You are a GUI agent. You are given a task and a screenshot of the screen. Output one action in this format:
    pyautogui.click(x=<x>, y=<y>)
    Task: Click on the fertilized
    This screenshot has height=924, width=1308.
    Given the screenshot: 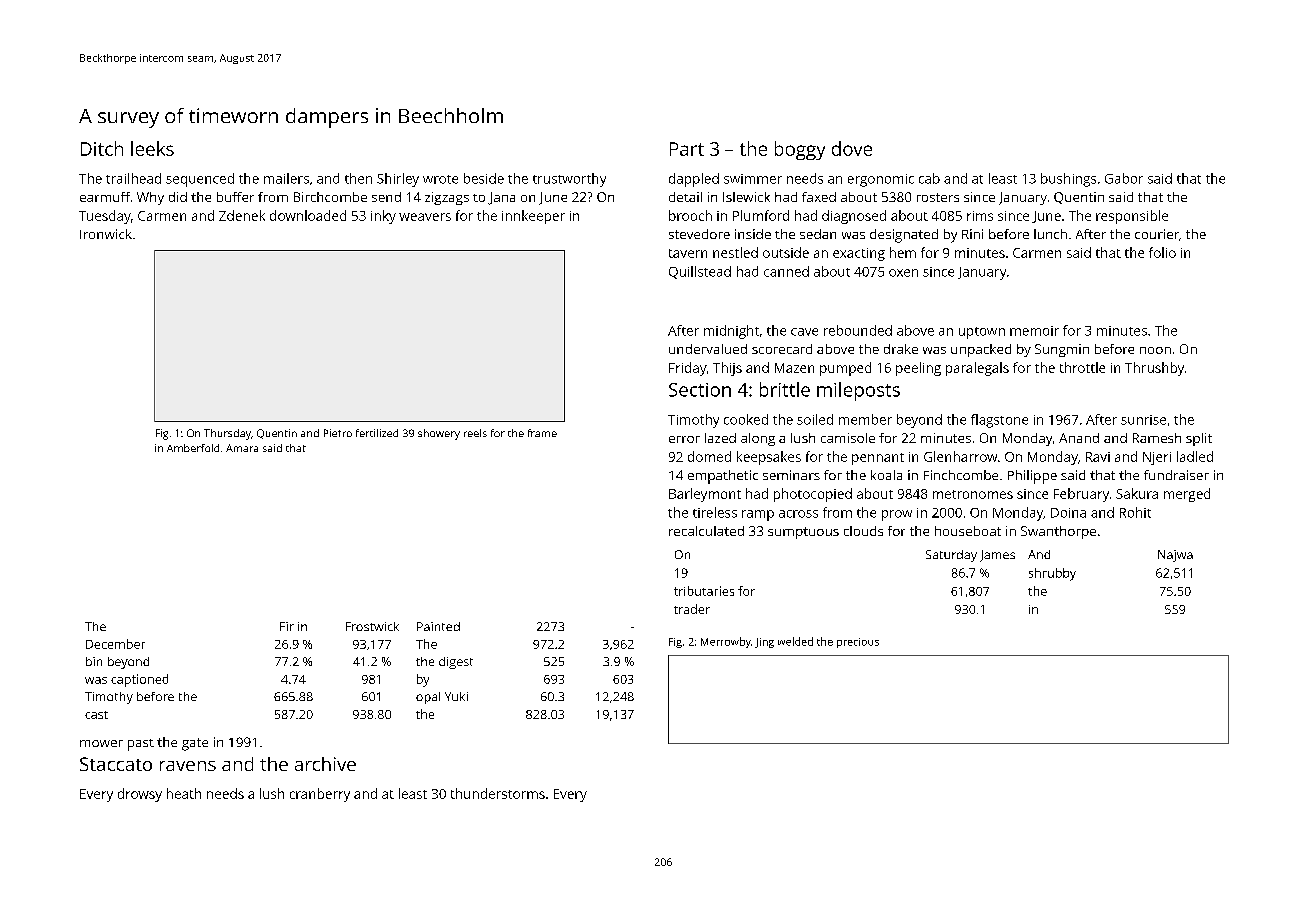 What is the action you would take?
    pyautogui.click(x=377, y=433)
